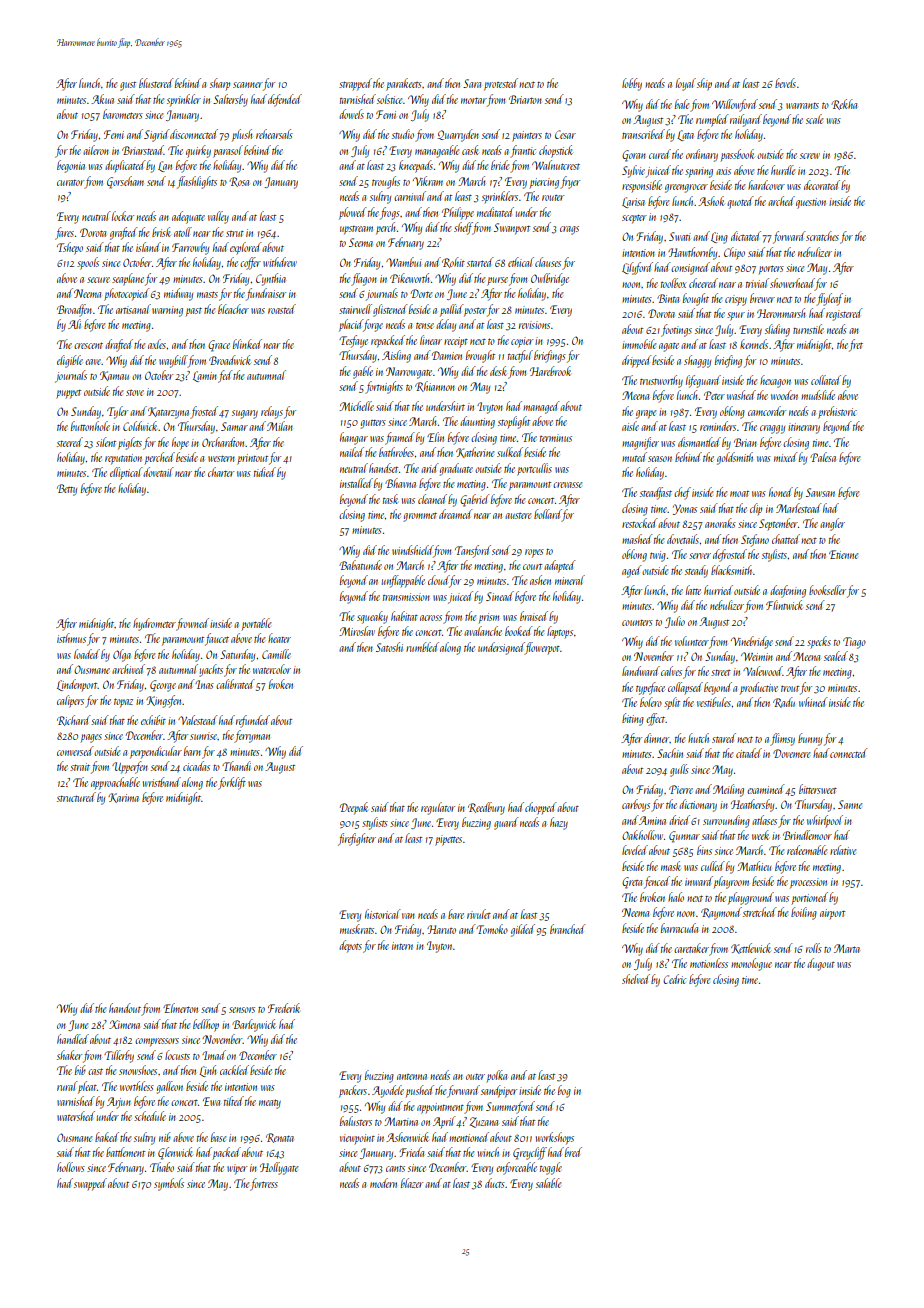 The height and width of the page is (1308, 924). What do you see at coordinates (125, 1008) in the page?
I see `handout` at bounding box center [125, 1008].
